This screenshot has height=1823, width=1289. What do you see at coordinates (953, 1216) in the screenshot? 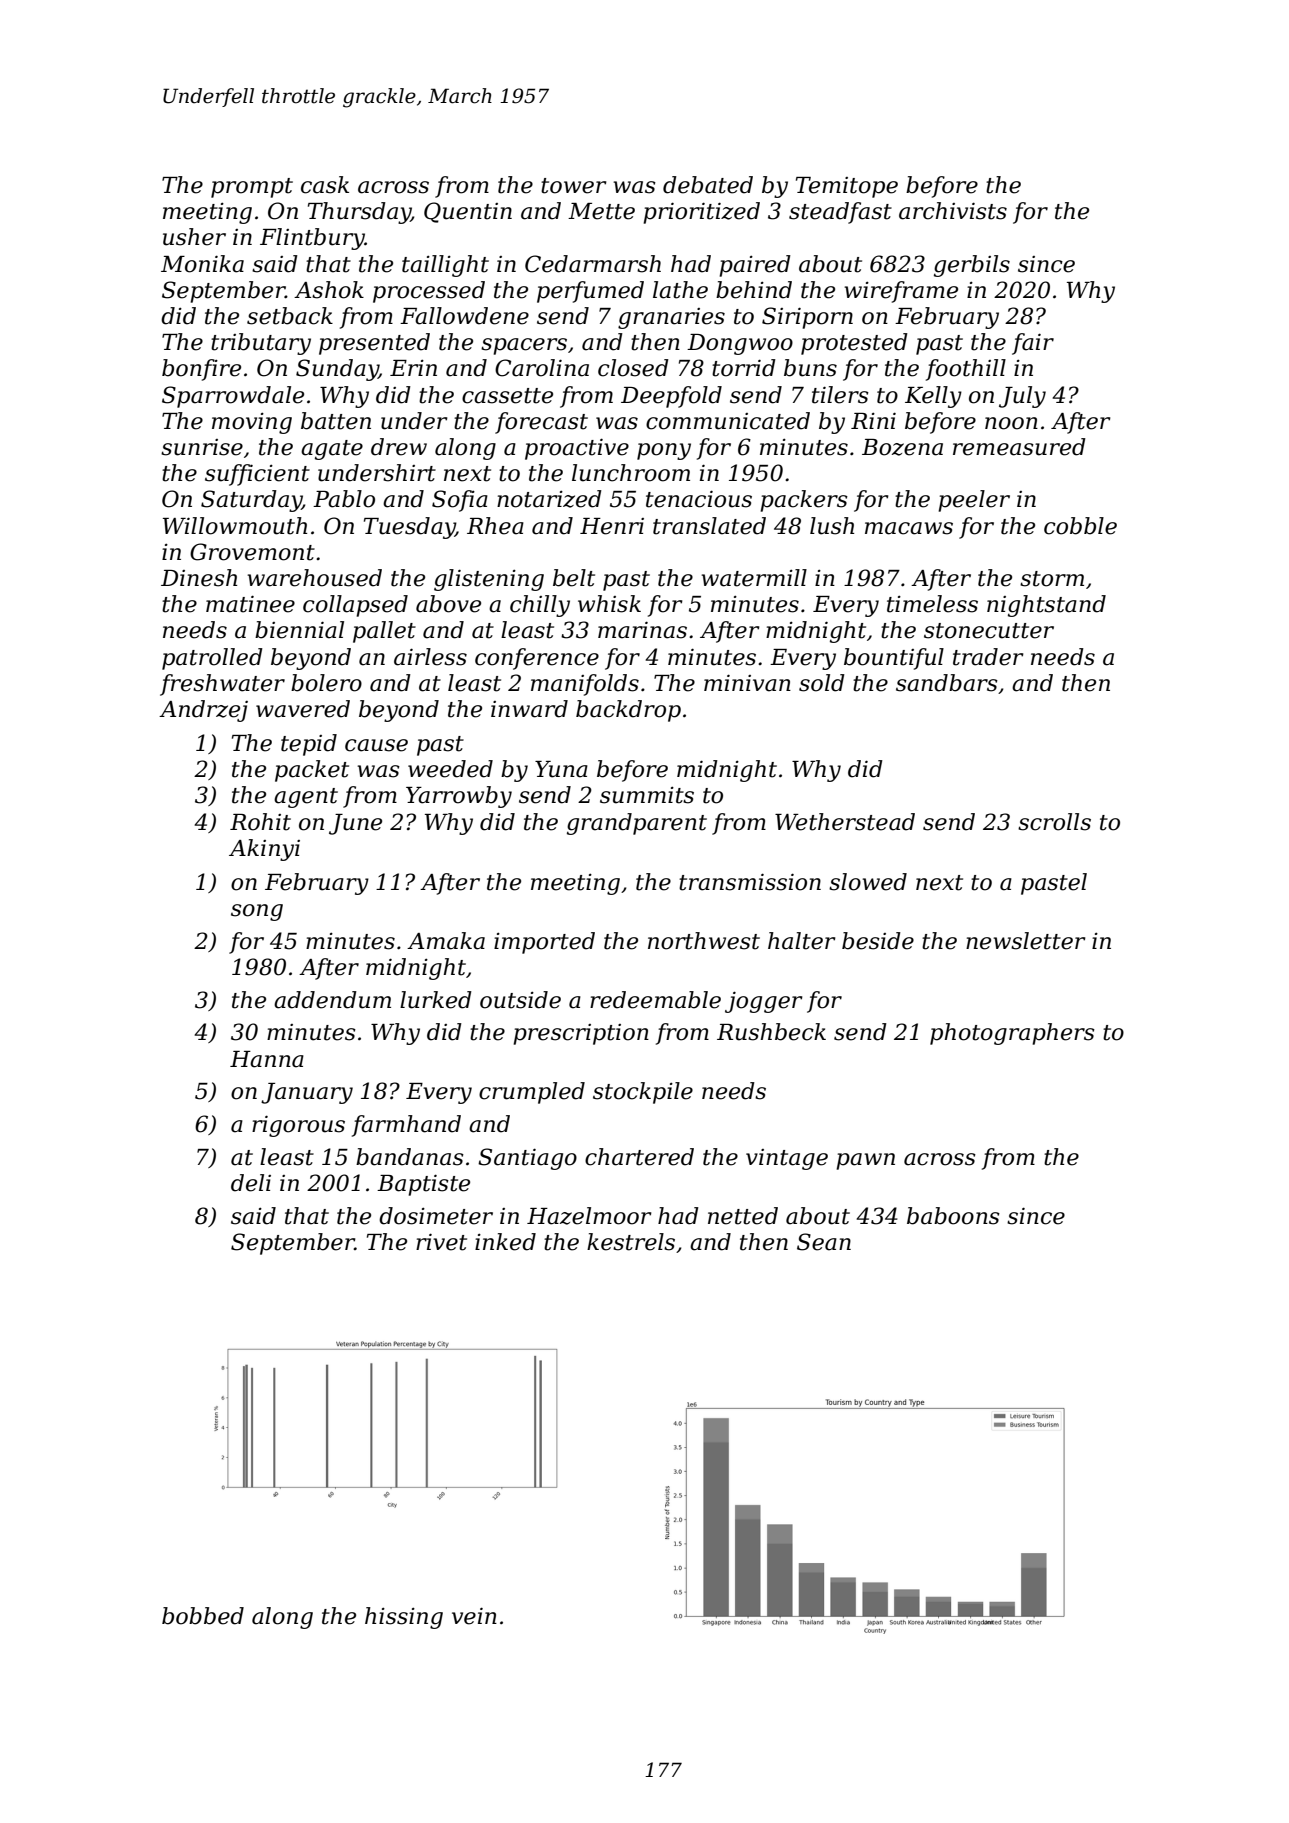
I see `baboons` at bounding box center [953, 1216].
